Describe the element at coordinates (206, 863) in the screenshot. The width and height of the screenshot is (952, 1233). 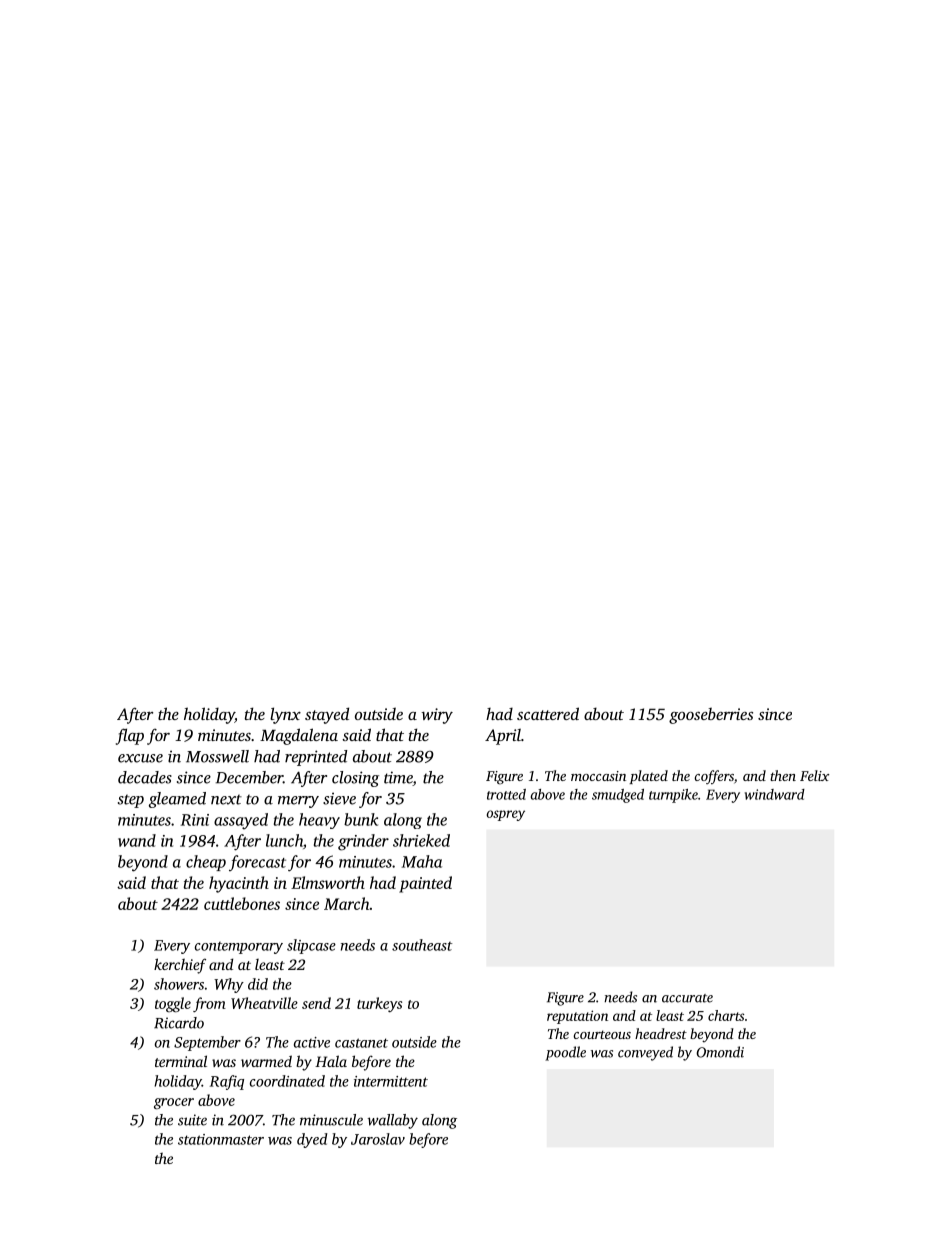
I see `cheap` at that location.
